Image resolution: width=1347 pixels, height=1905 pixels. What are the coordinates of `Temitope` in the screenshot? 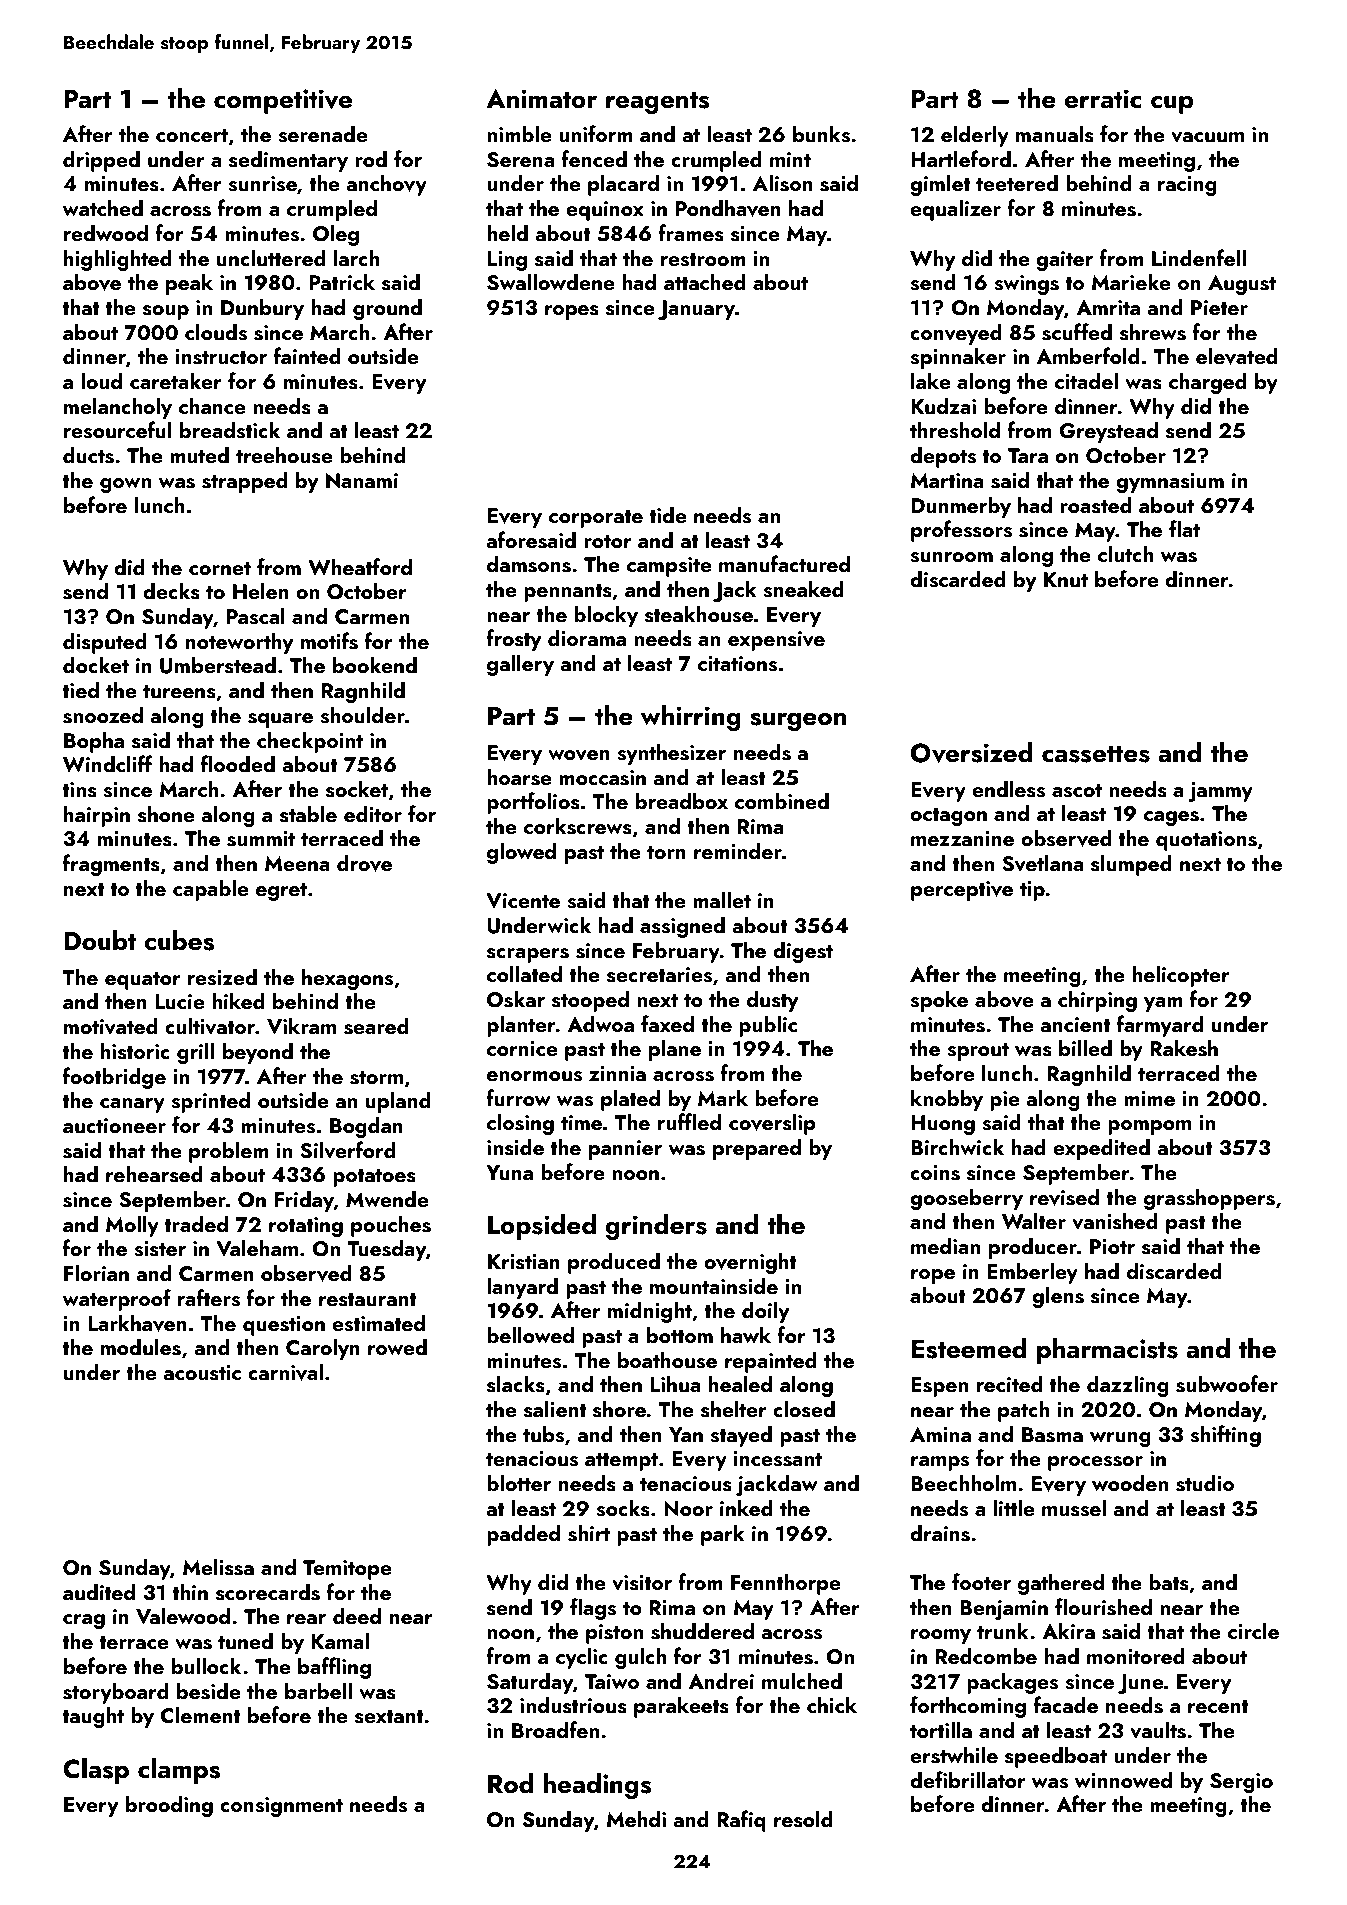 It's located at (347, 1570).
